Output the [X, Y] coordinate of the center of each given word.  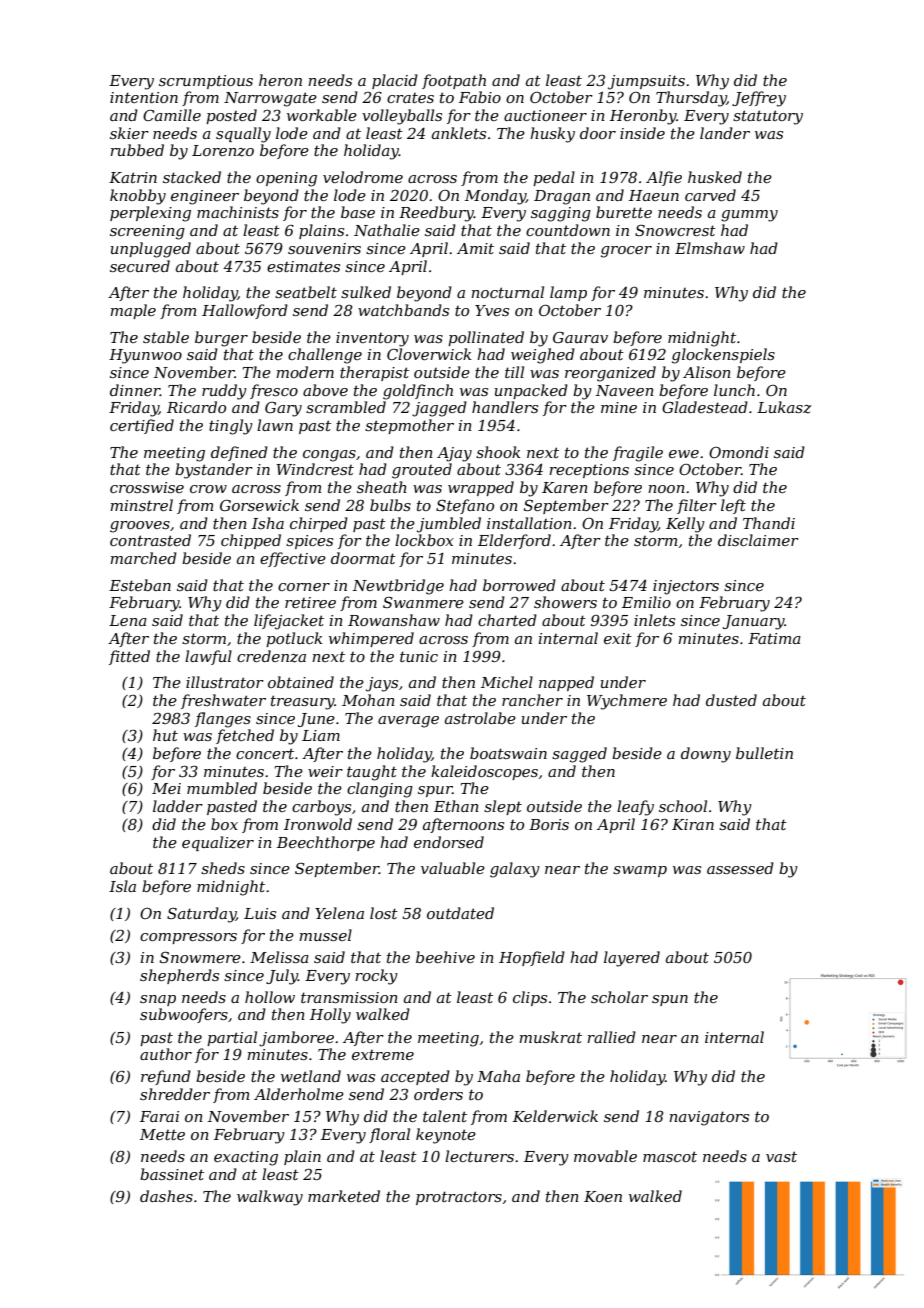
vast [781, 1156]
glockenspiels [723, 356]
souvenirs [324, 248]
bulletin [764, 753]
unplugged [151, 250]
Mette [162, 1134]
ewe [684, 454]
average [408, 722]
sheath [382, 487]
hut [165, 735]
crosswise [147, 487]
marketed [344, 1196]
